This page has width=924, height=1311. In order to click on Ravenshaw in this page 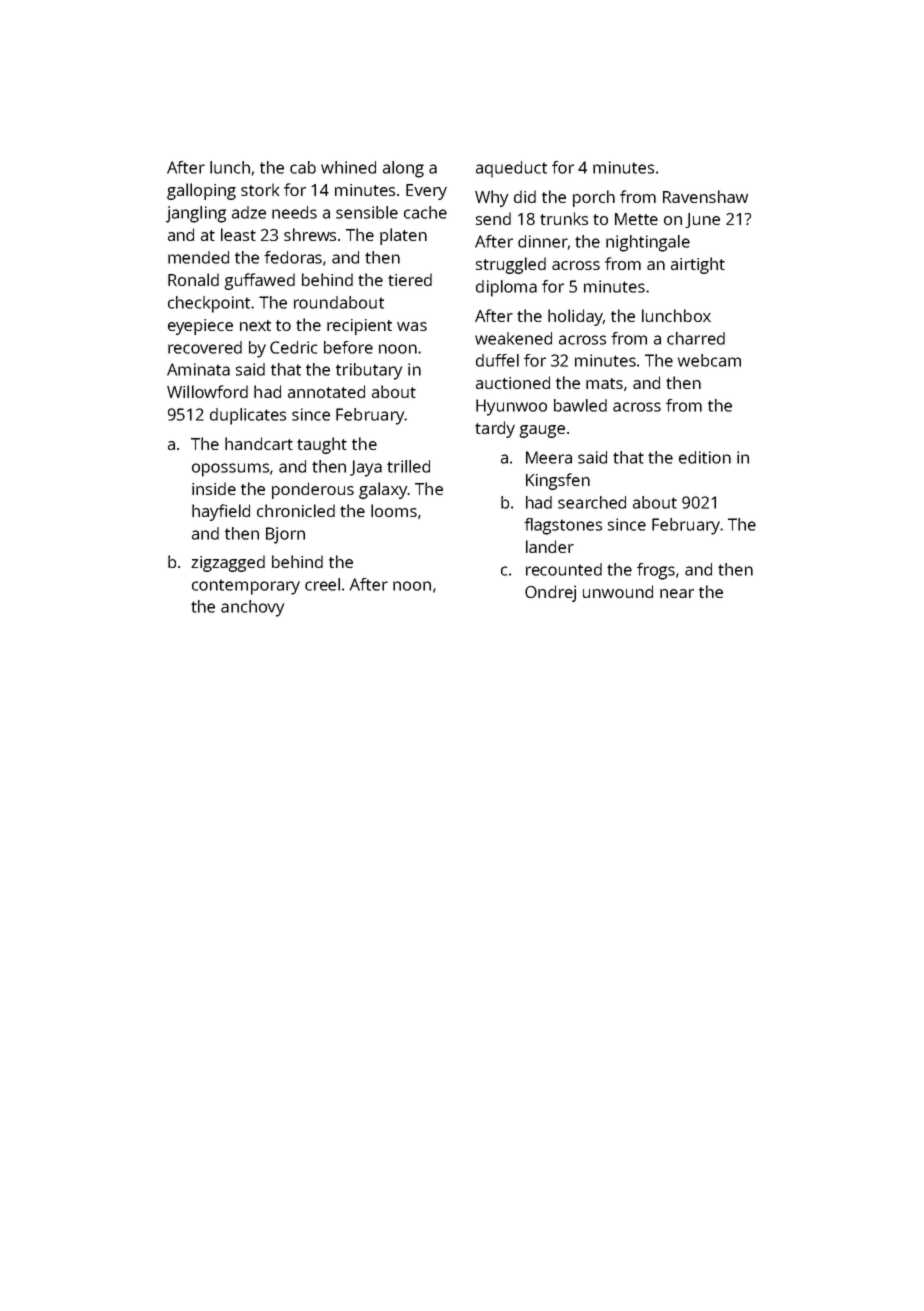, I will do `click(705, 196)`.
